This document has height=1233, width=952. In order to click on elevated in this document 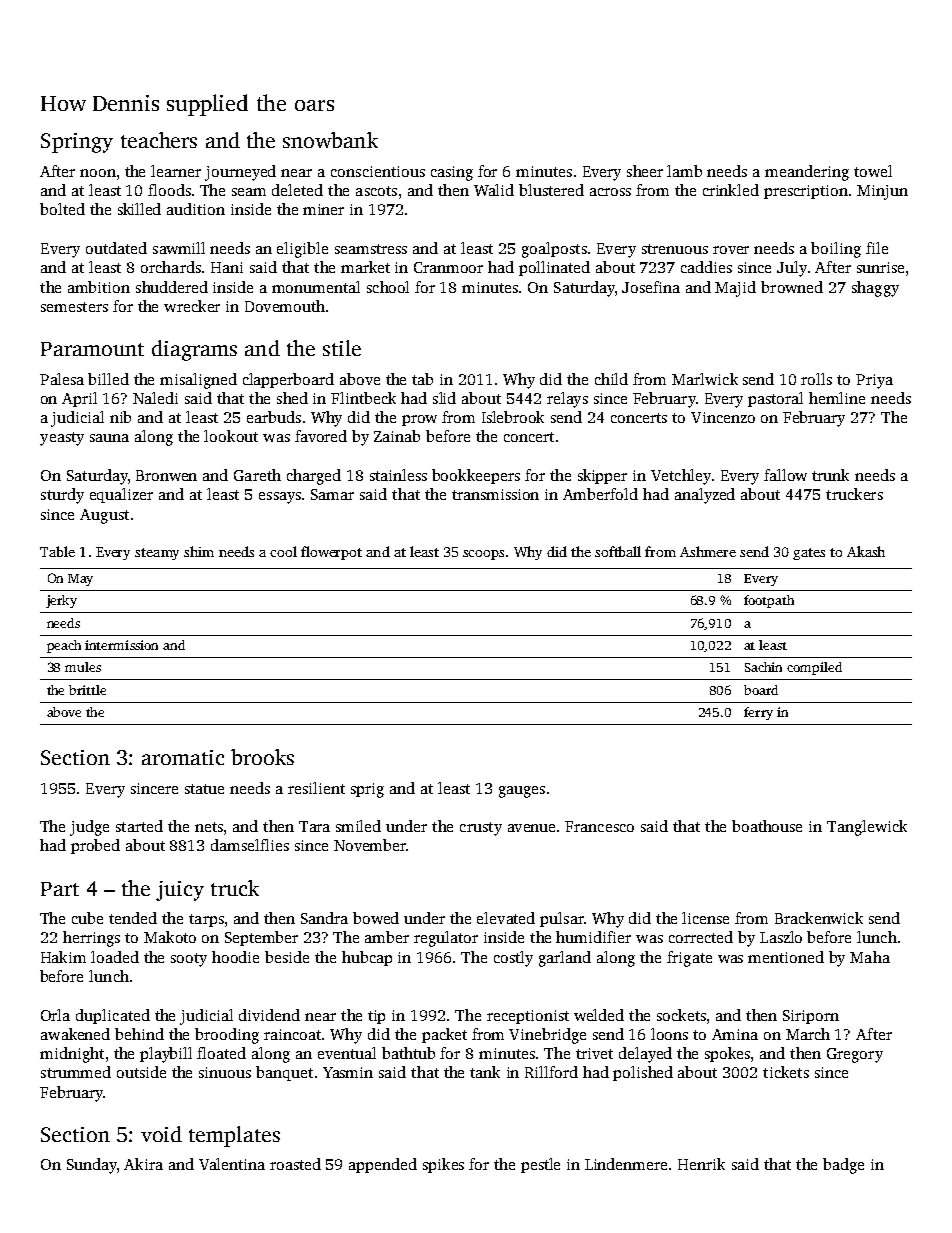, I will do `click(506, 918)`.
